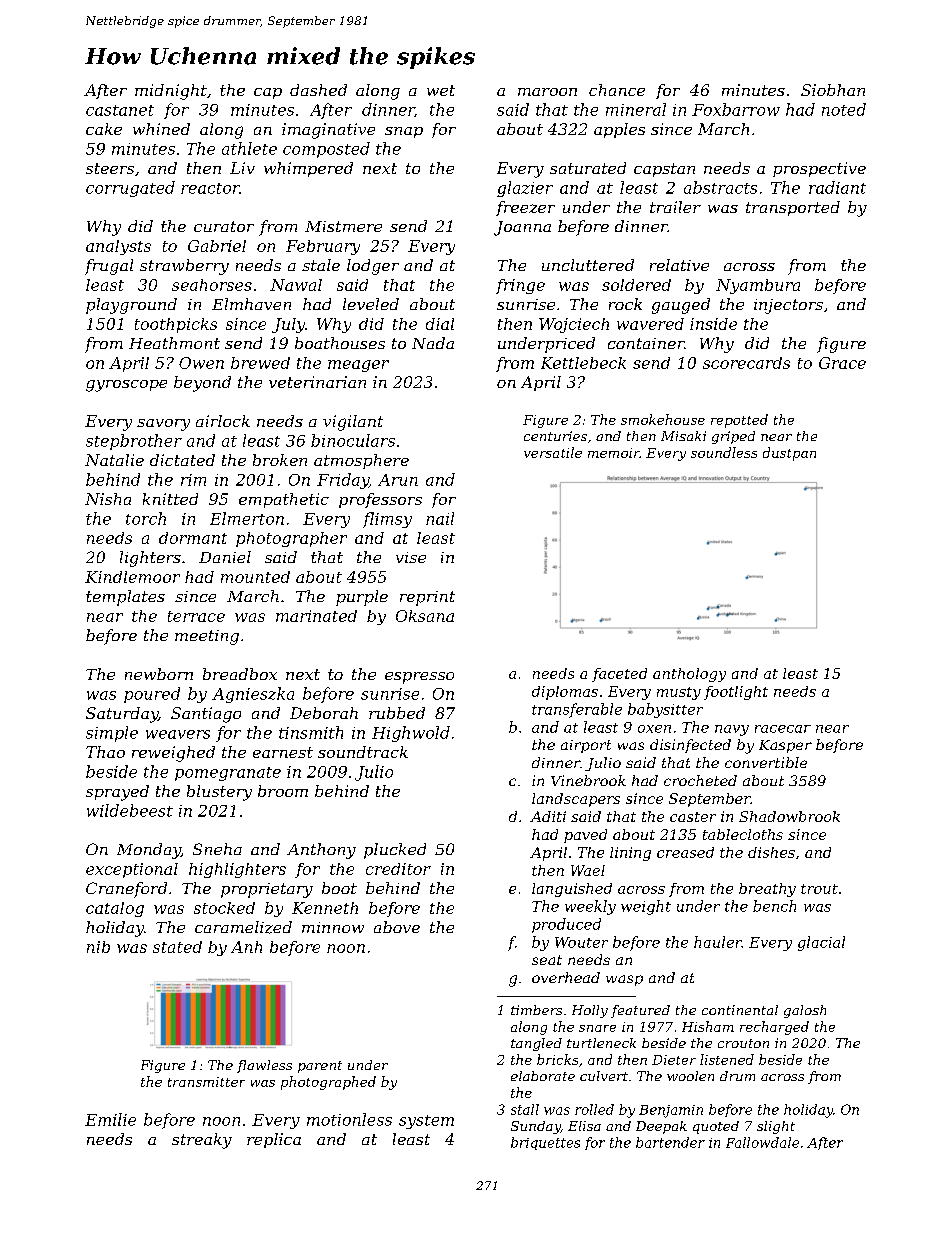 This screenshot has height=1233, width=952. Describe the element at coordinates (819, 169) in the screenshot. I see `prospective` at that location.
